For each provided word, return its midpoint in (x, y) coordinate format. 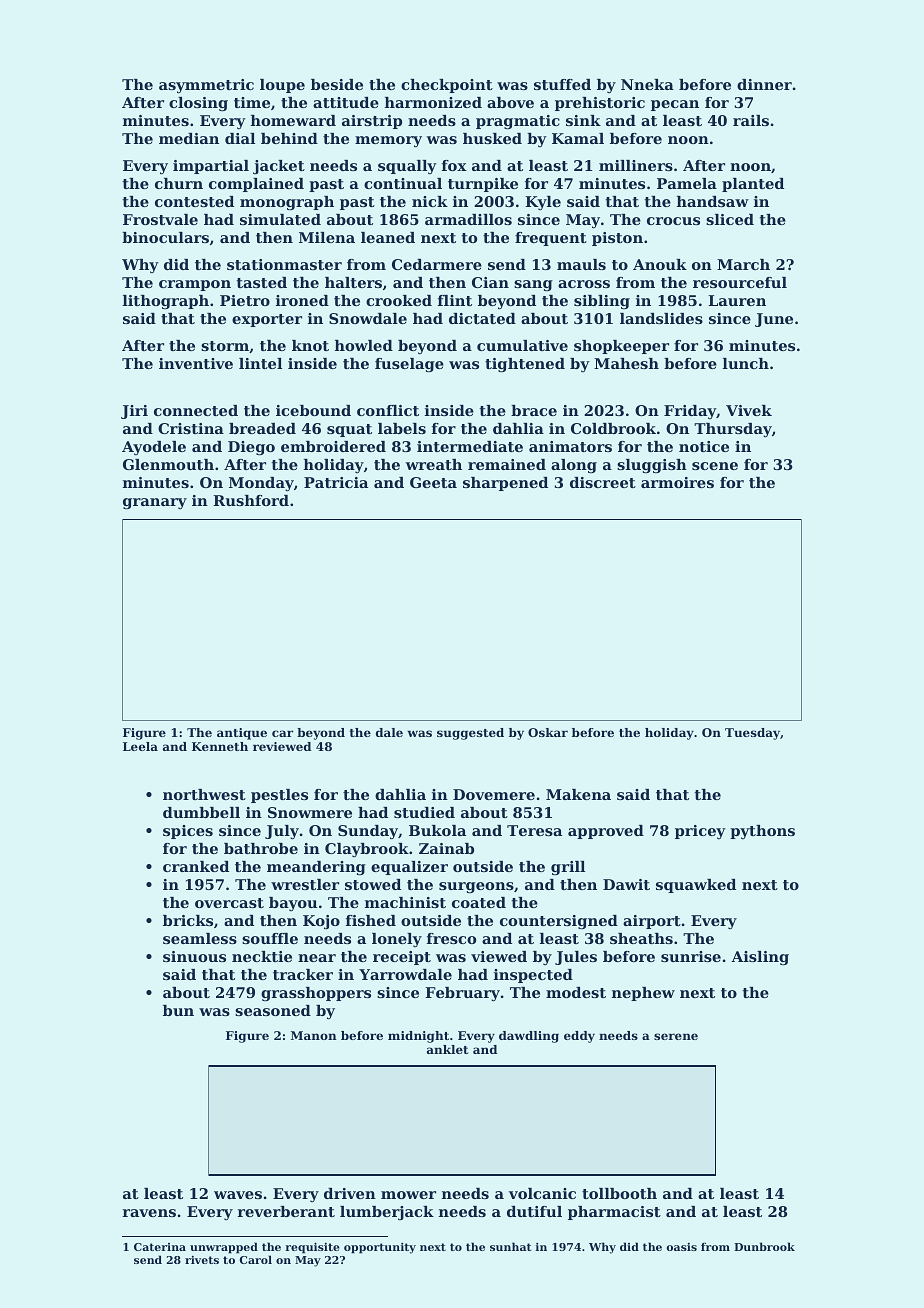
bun (178, 1010)
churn (179, 183)
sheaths (641, 938)
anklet (447, 1049)
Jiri (134, 412)
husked (492, 138)
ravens (149, 1213)
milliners (636, 165)
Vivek (749, 410)
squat (349, 430)
